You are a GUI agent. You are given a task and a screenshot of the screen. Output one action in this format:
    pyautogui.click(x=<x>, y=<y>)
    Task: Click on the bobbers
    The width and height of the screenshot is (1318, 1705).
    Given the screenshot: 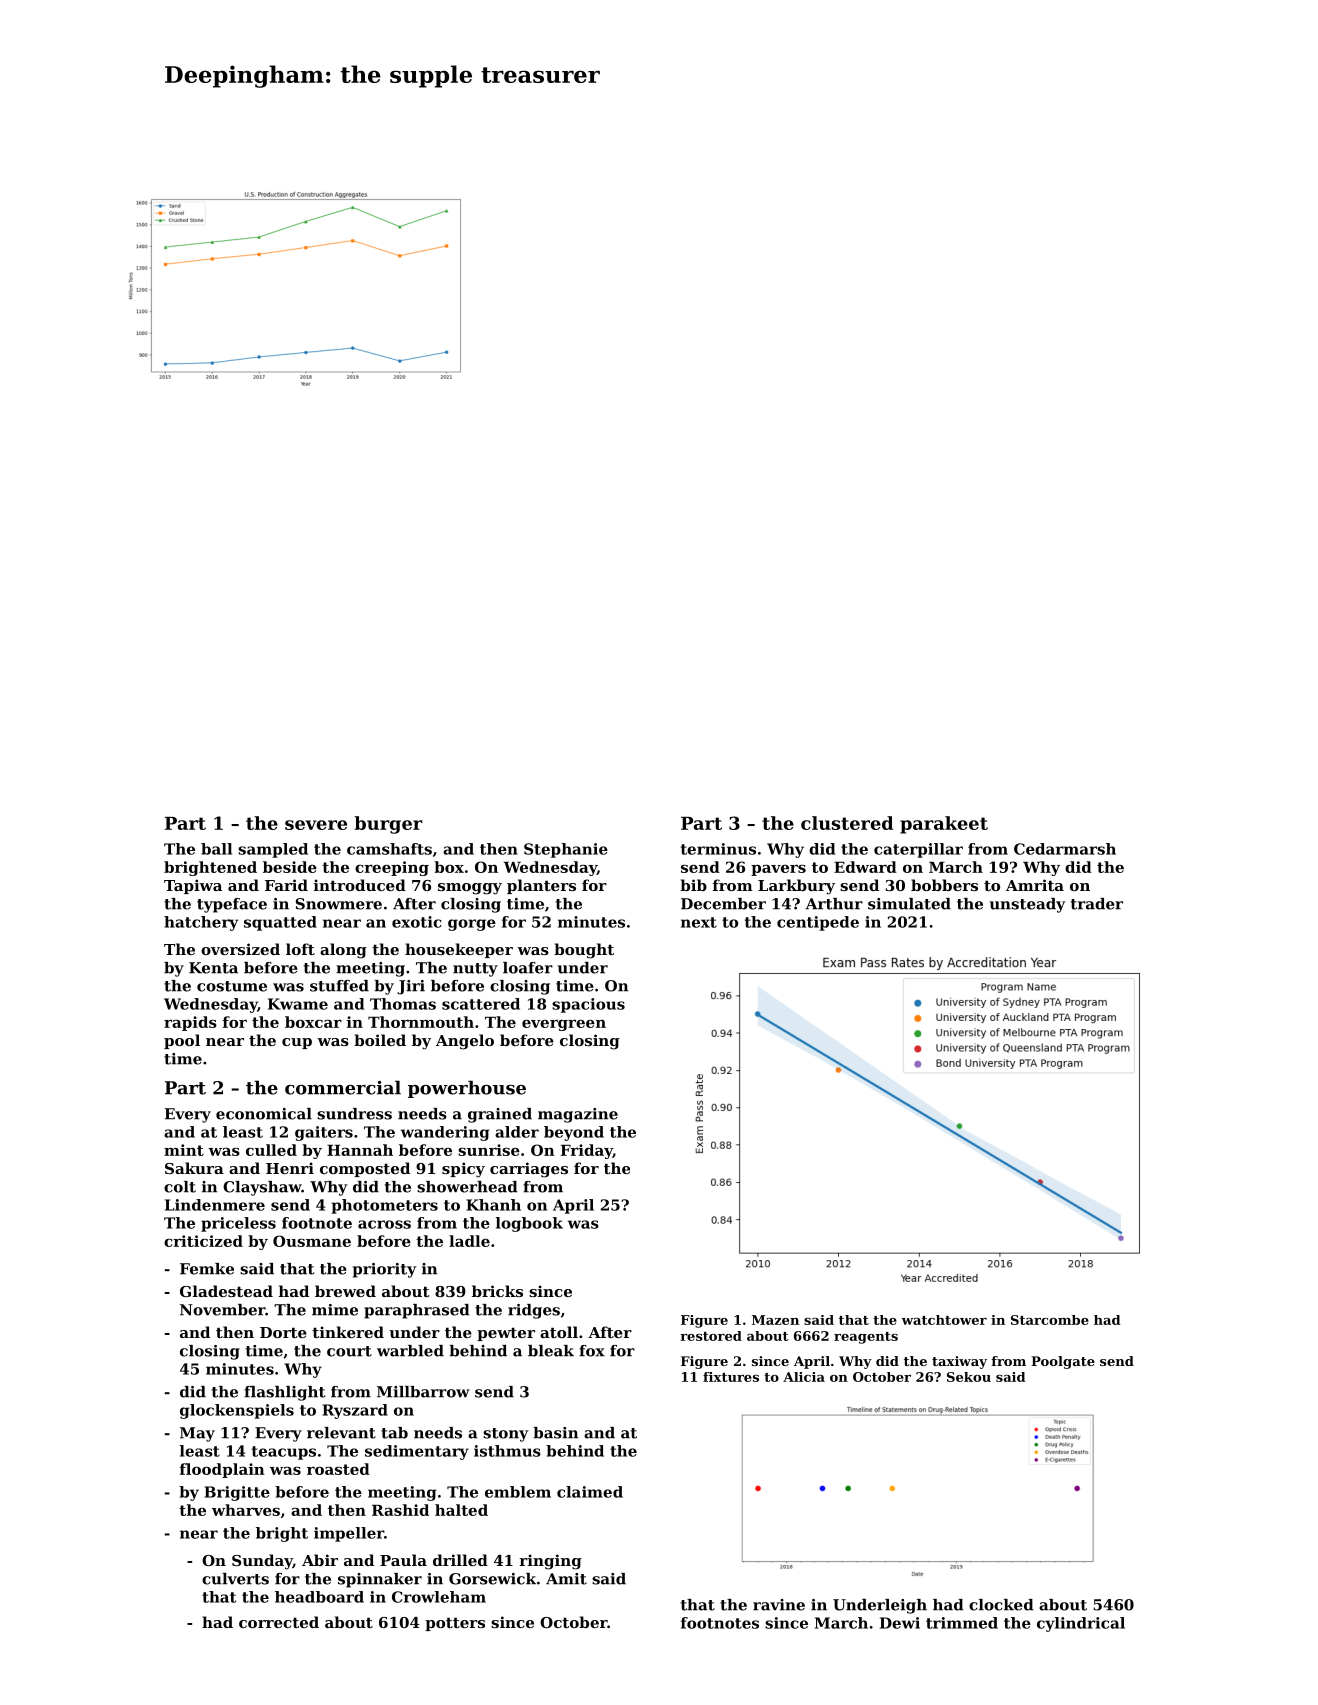 What is the action you would take?
    pyautogui.click(x=944, y=885)
